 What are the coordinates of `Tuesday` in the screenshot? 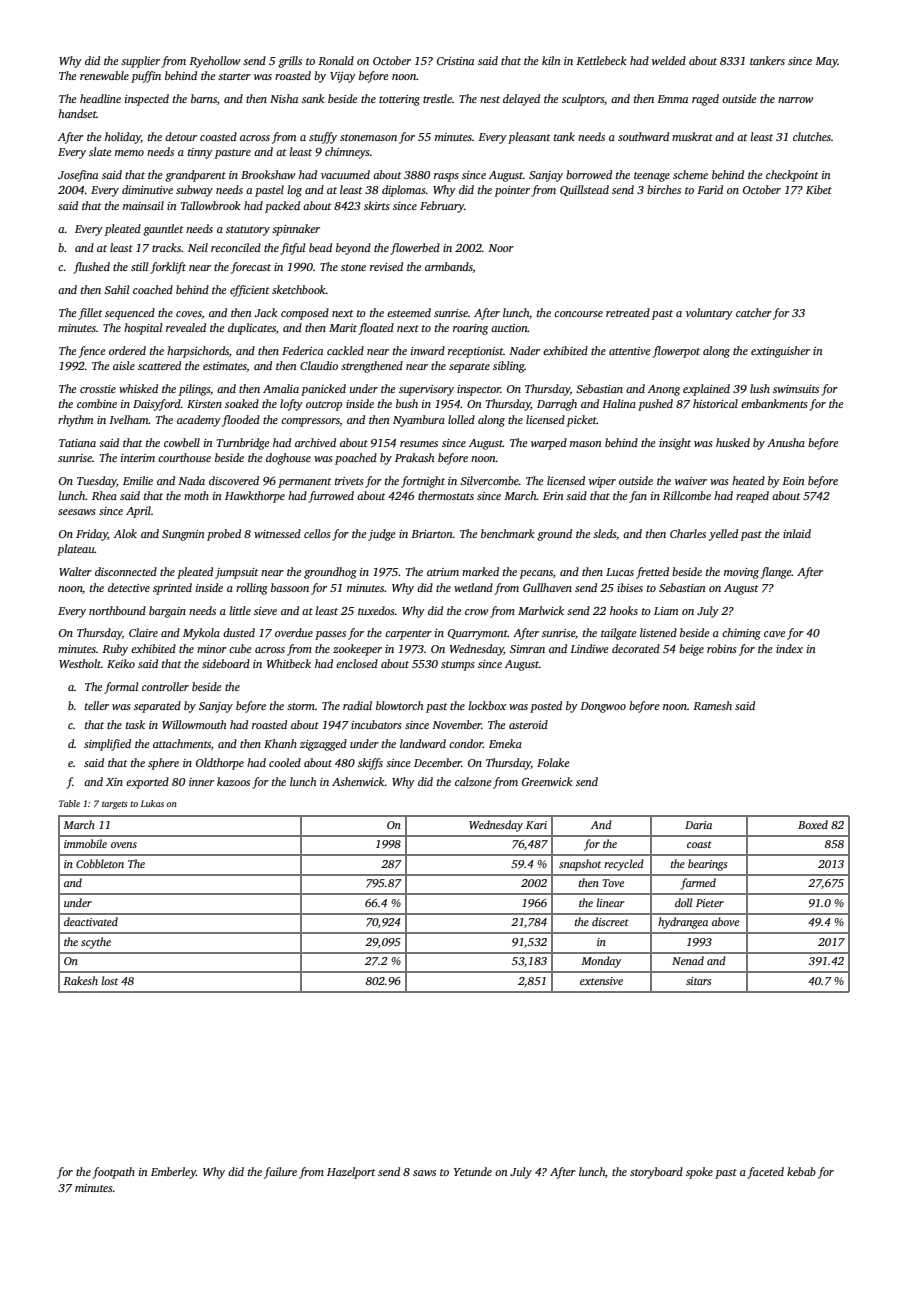 It's located at (97, 482).
